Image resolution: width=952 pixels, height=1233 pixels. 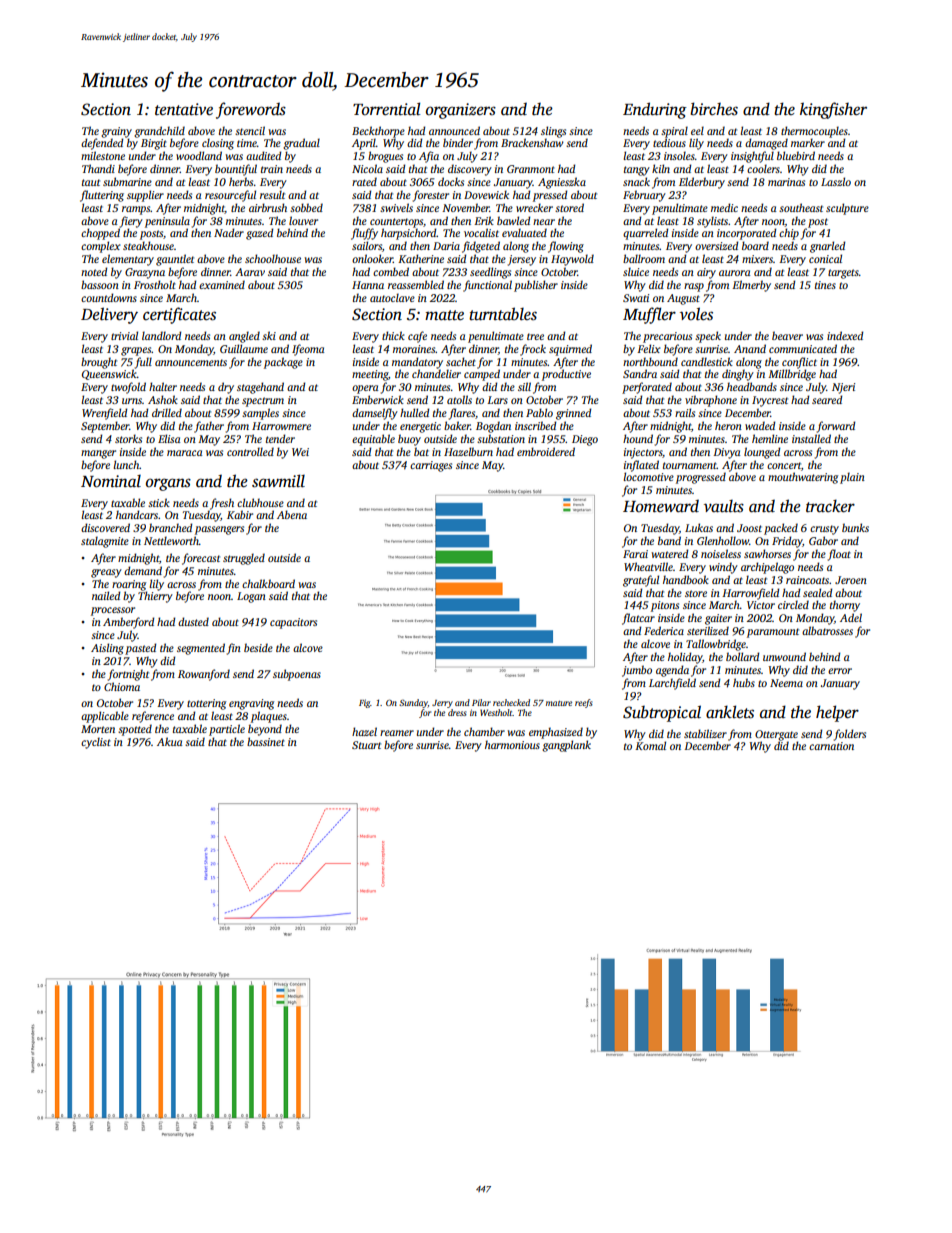 What do you see at coordinates (219, 530) in the screenshot?
I see `passengers` at bounding box center [219, 530].
